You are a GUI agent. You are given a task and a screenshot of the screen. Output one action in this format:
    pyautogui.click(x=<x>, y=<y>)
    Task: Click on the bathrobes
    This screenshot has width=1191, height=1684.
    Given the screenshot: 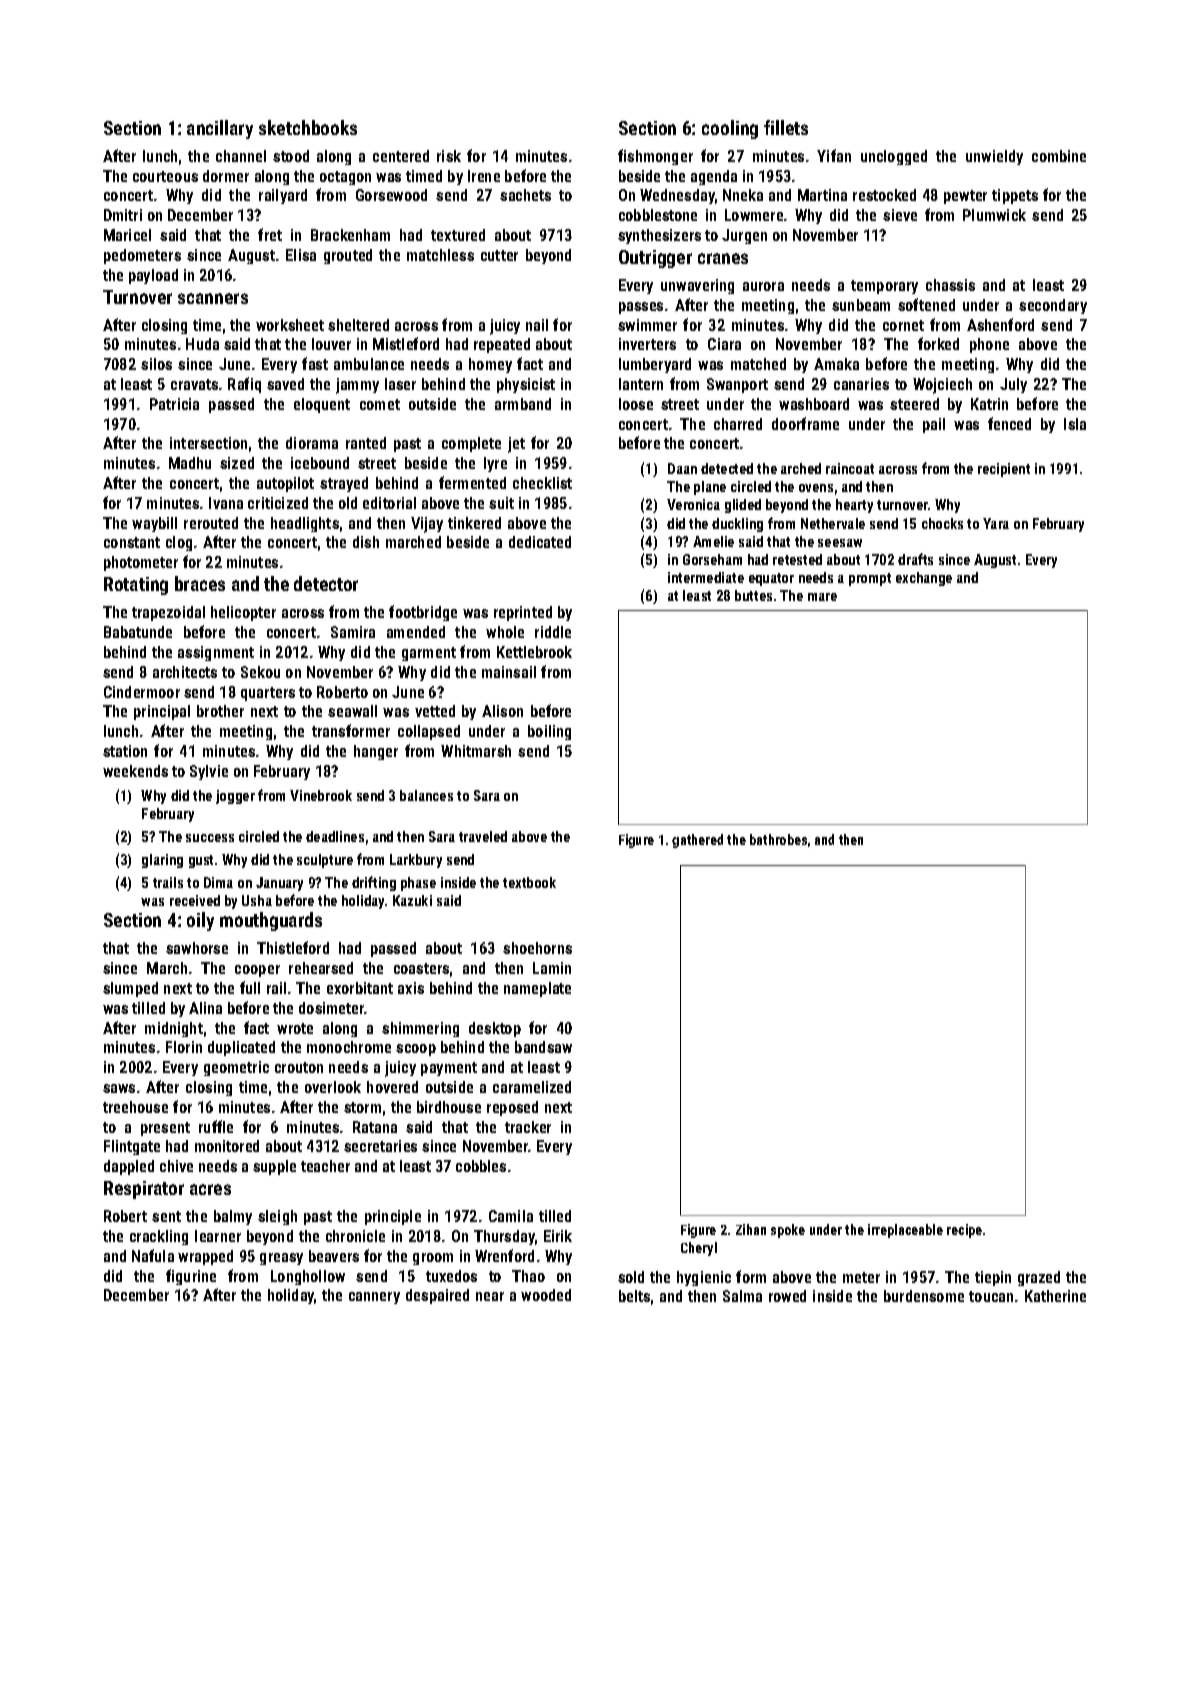 What is the action you would take?
    pyautogui.click(x=778, y=839)
